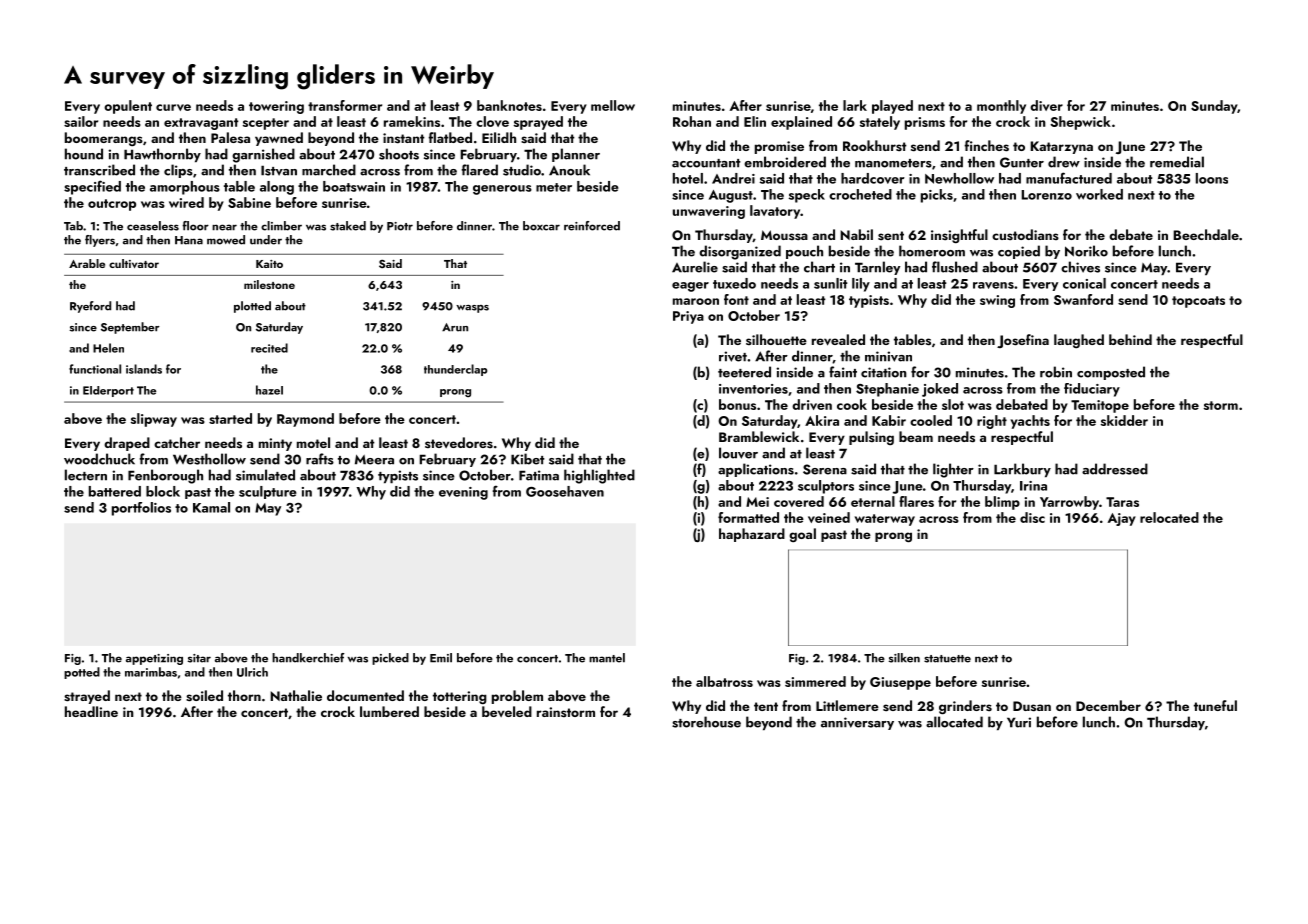 The image size is (1308, 924). What do you see at coordinates (1083, 299) in the screenshot?
I see `Swanford` at bounding box center [1083, 299].
